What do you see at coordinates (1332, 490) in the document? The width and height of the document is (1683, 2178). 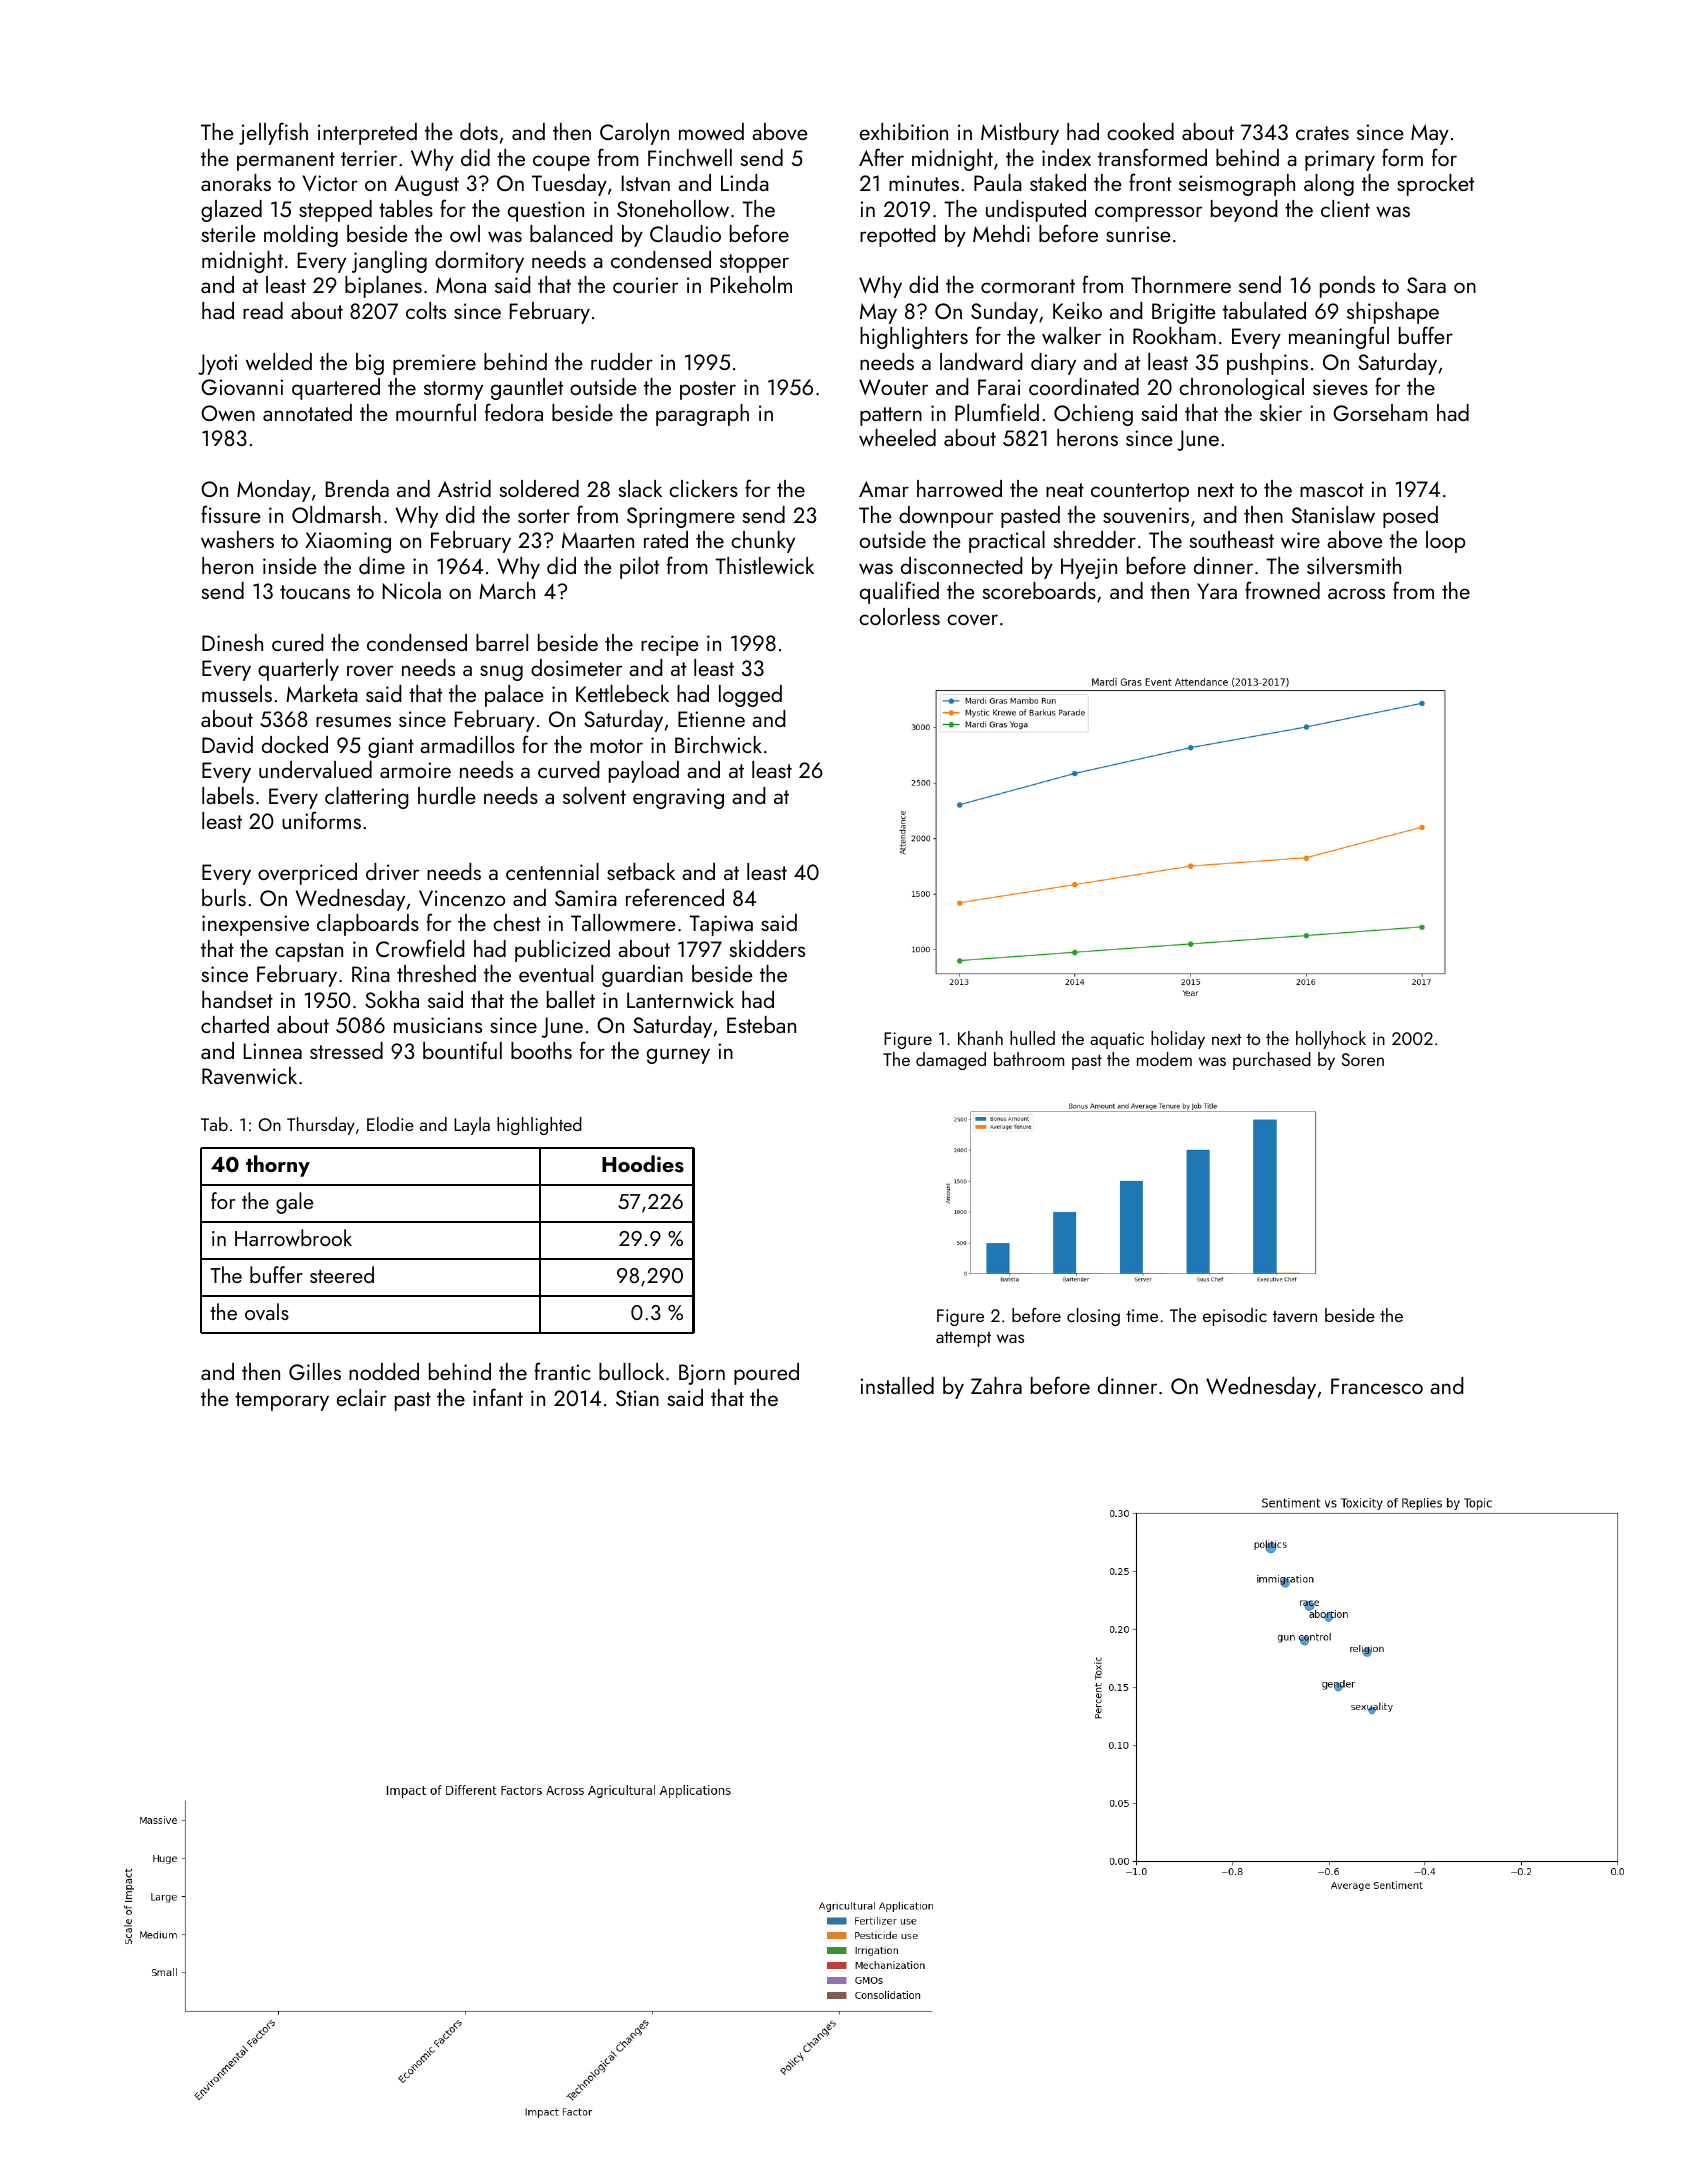 I see `mascot` at bounding box center [1332, 490].
